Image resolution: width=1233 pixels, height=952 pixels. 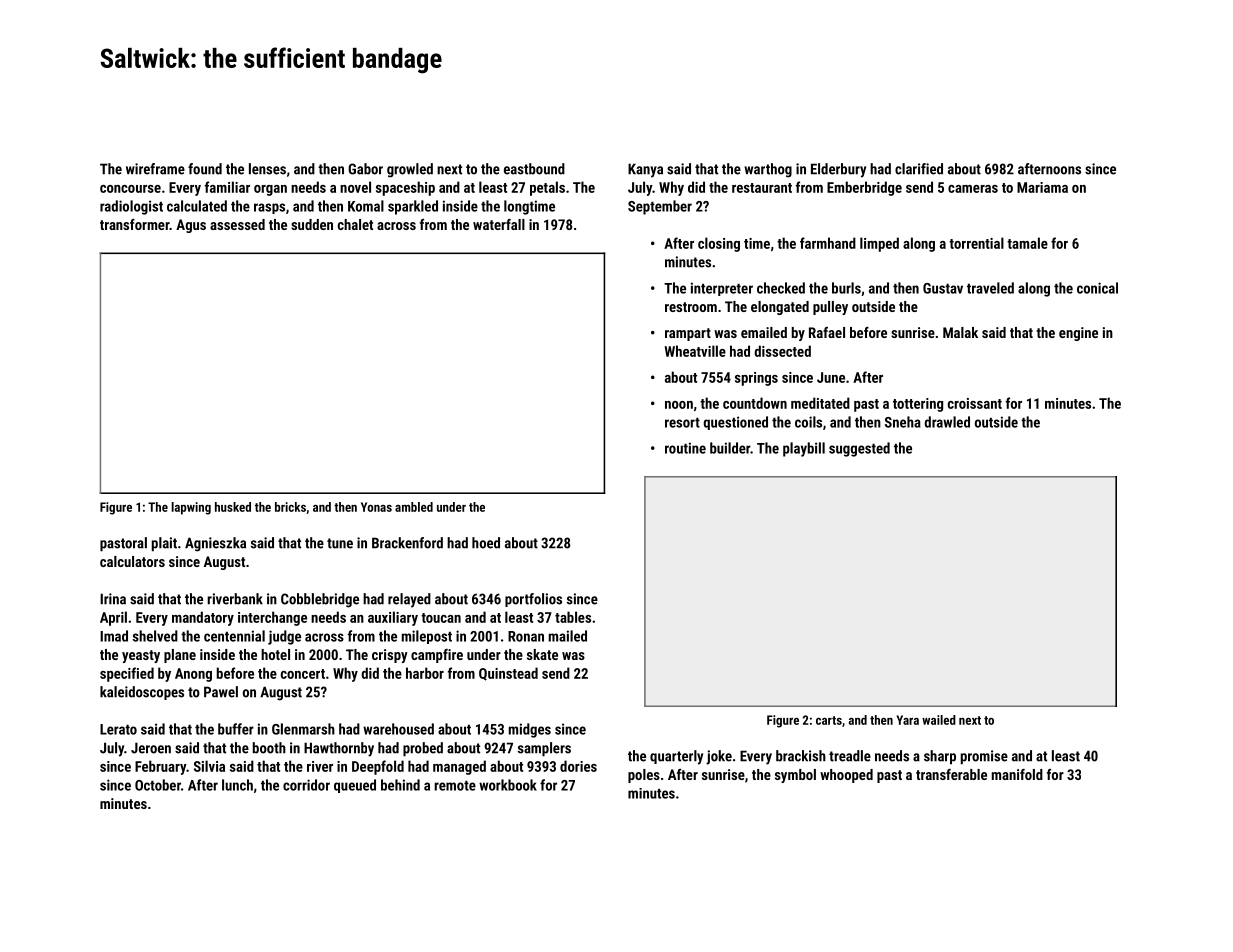 I want to click on restroom, so click(x=691, y=307).
